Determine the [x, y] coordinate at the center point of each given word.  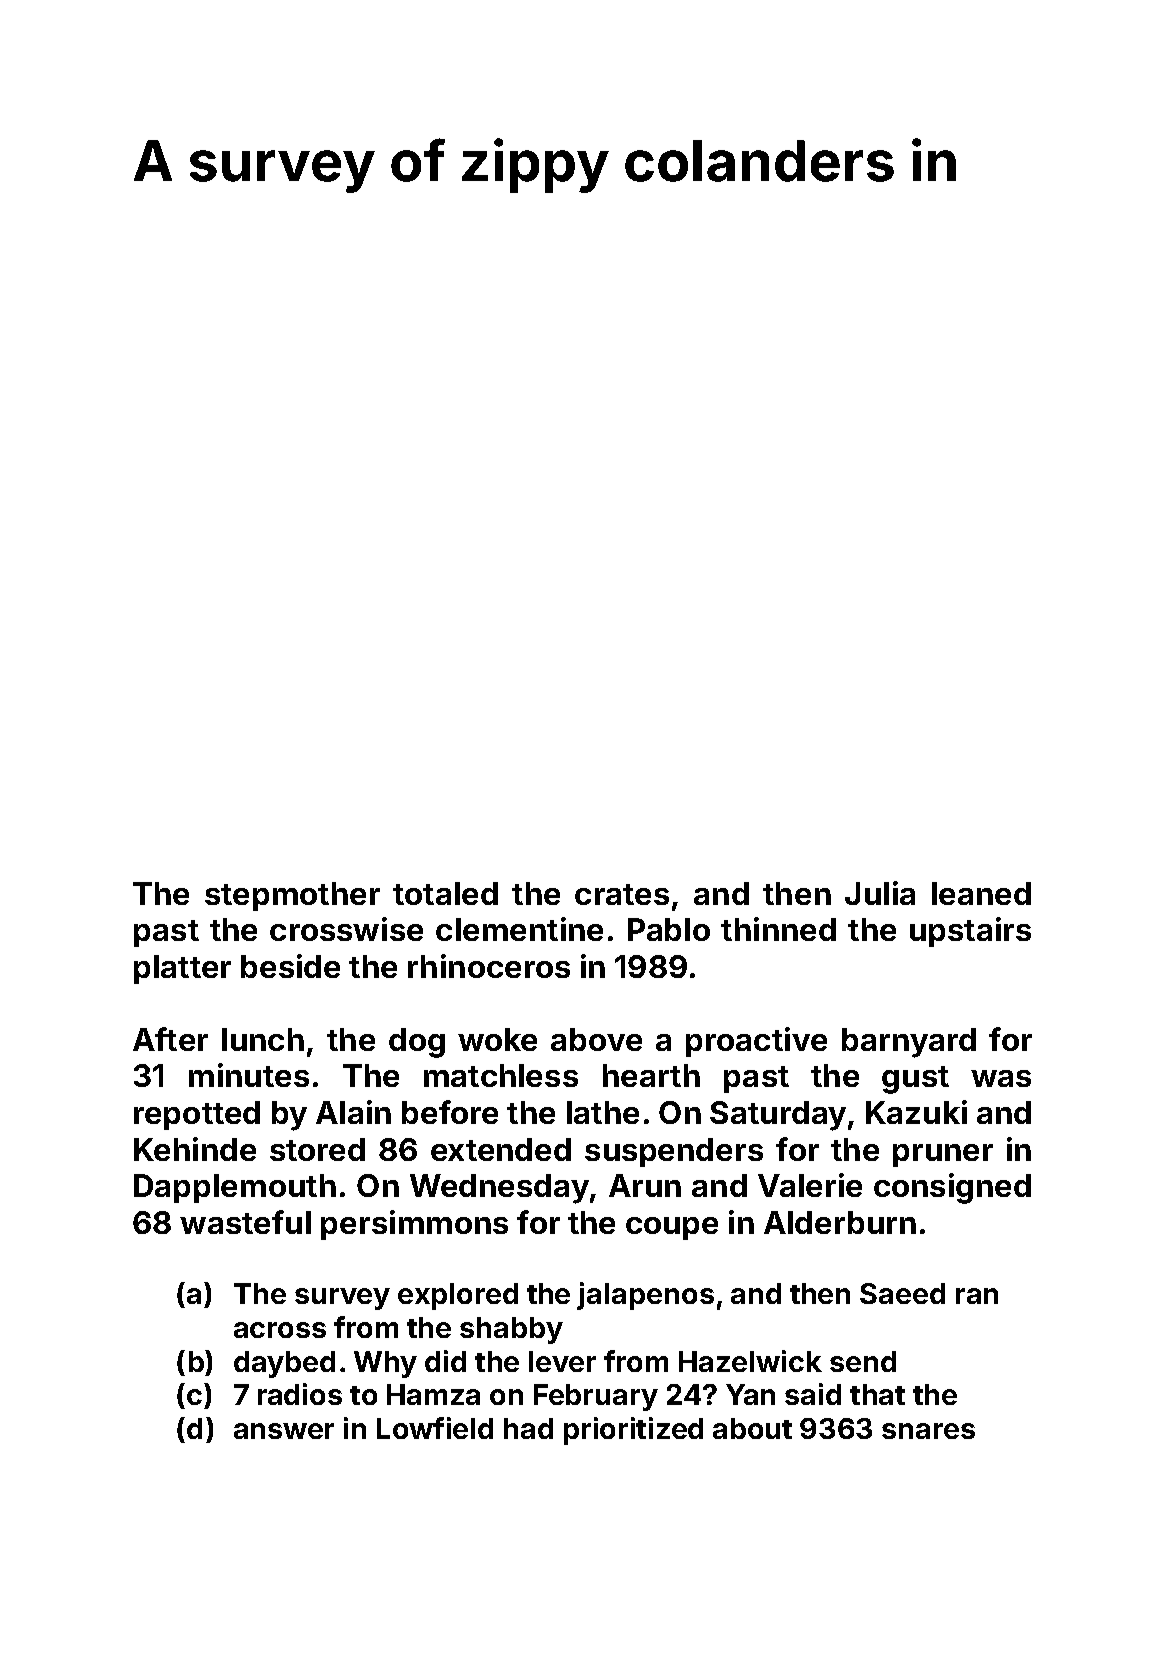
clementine [519, 929]
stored [317, 1149]
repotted [197, 1115]
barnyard [909, 1043]
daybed [284, 1364]
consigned [952, 1188]
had [528, 1428]
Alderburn [840, 1222]
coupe [672, 1228]
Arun [645, 1185]
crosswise [346, 929]
